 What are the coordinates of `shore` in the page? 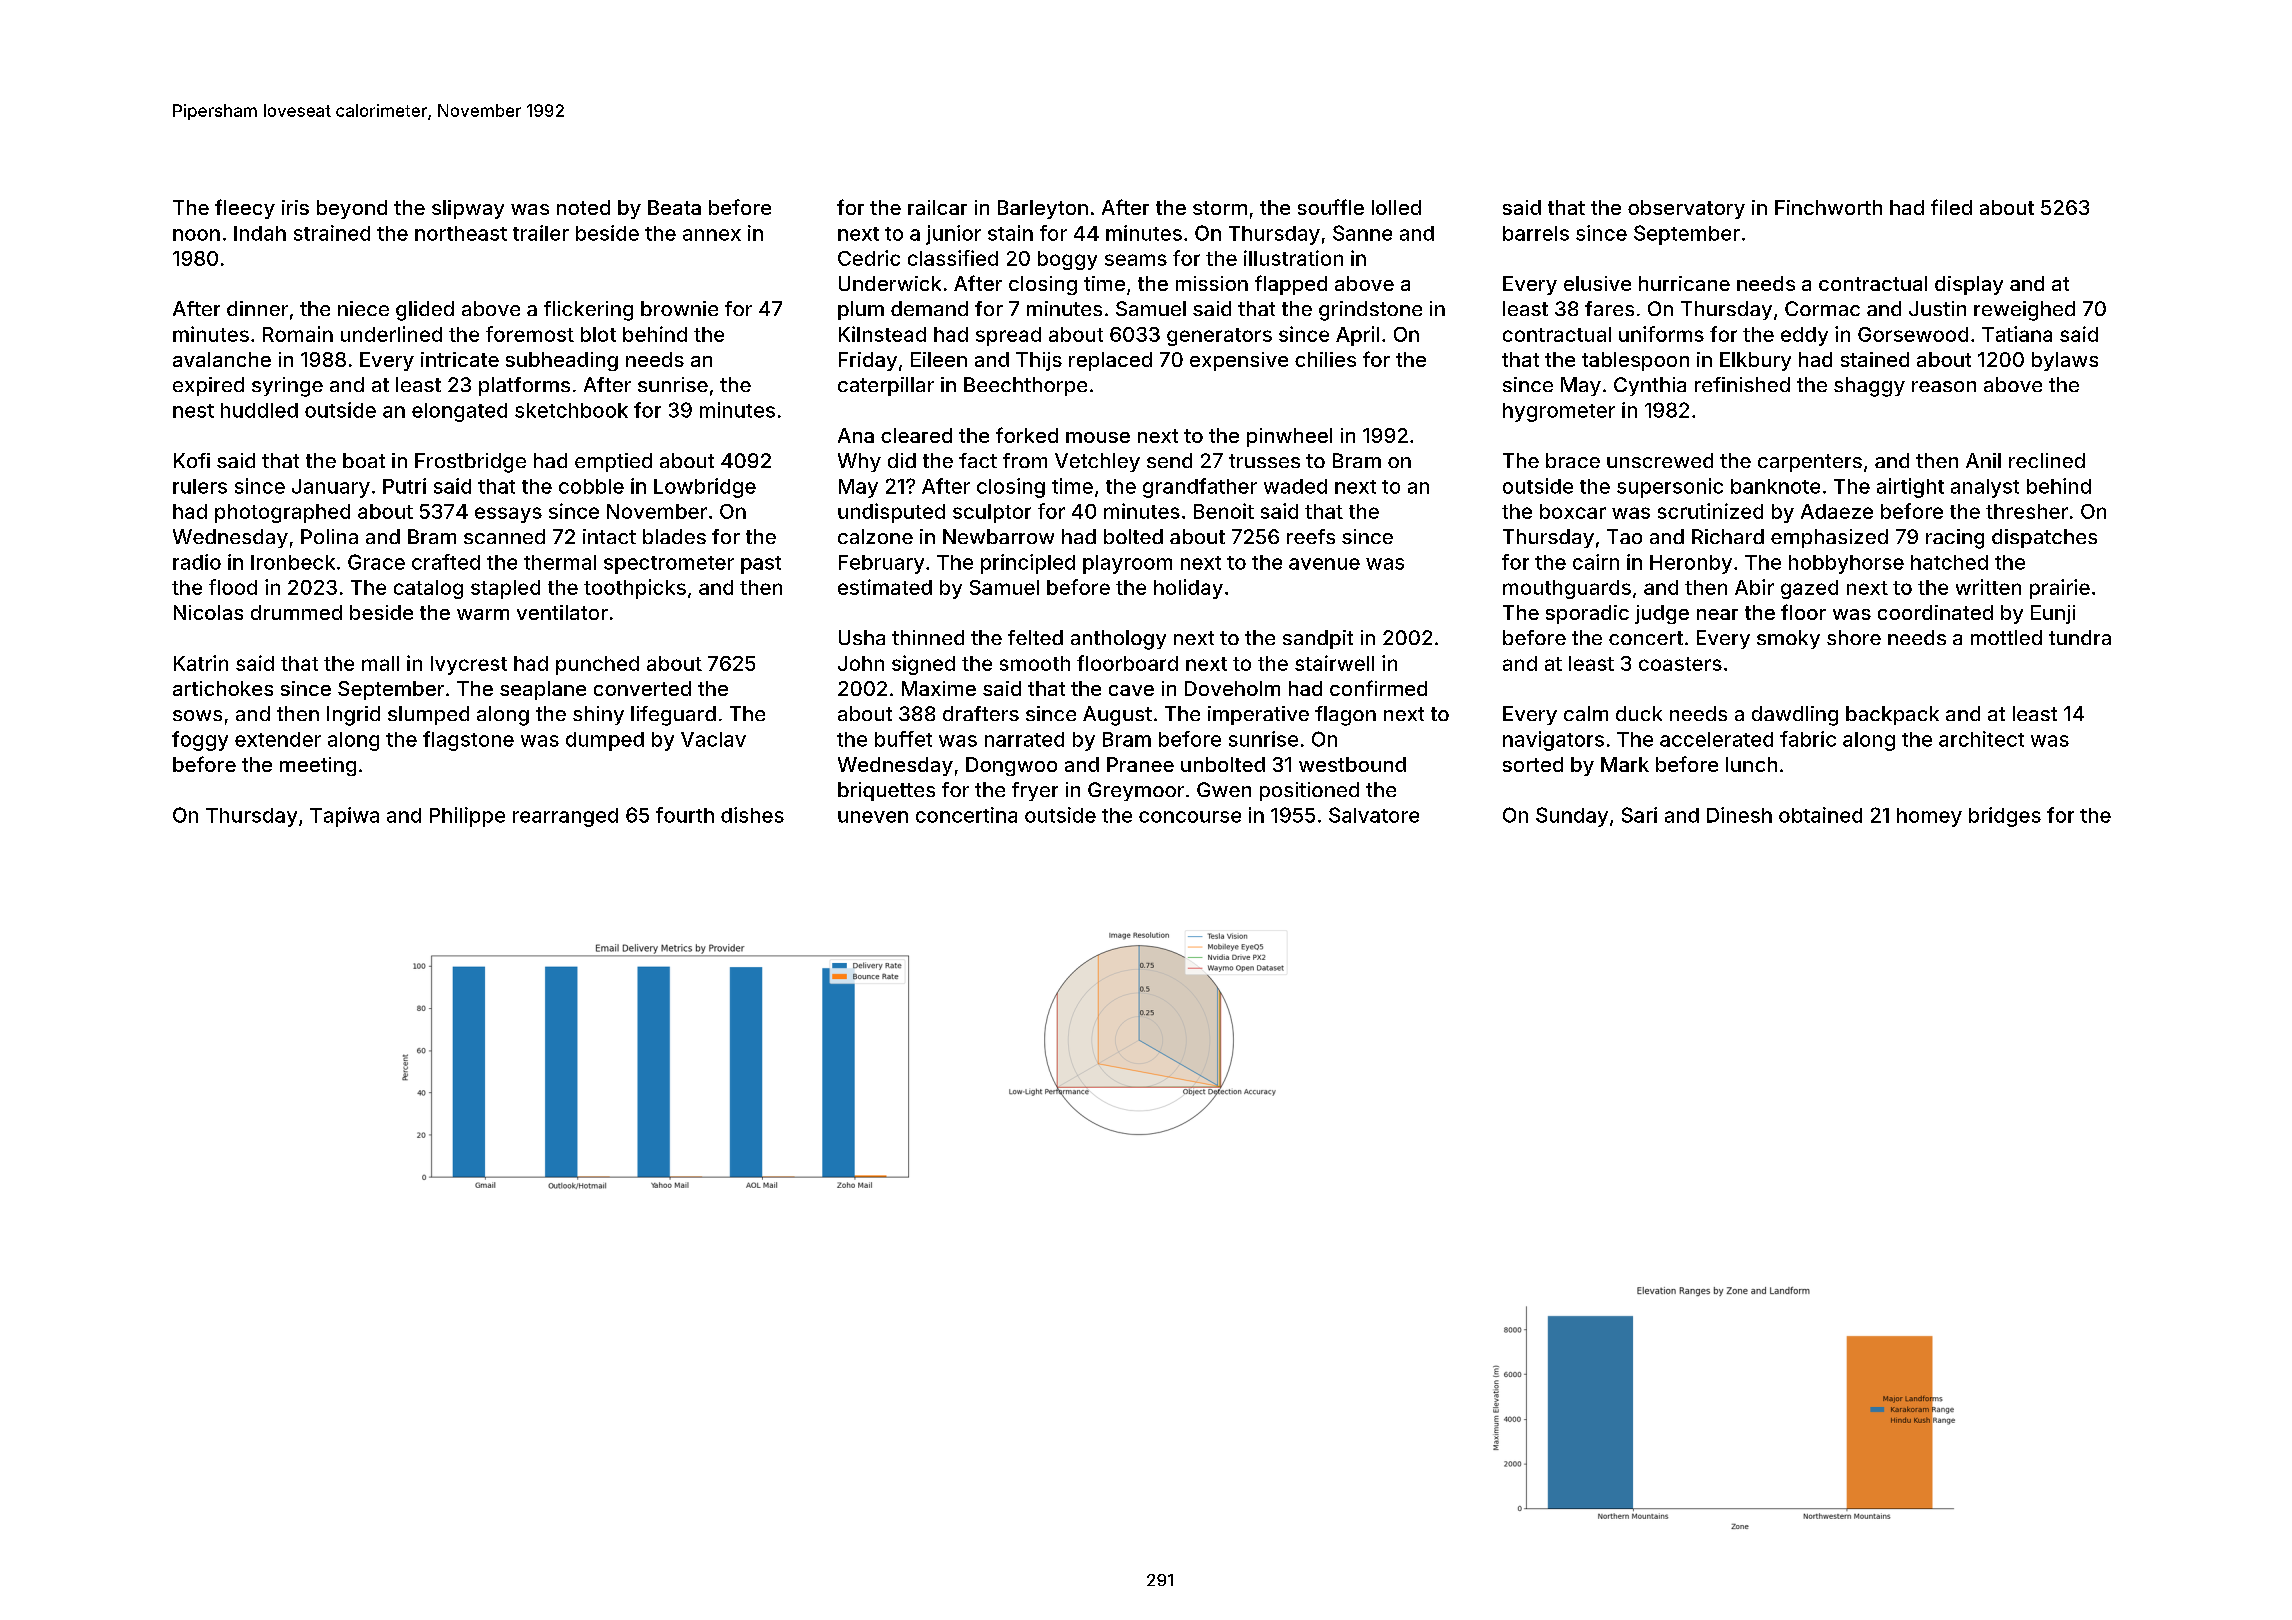 It's located at (1854, 637).
